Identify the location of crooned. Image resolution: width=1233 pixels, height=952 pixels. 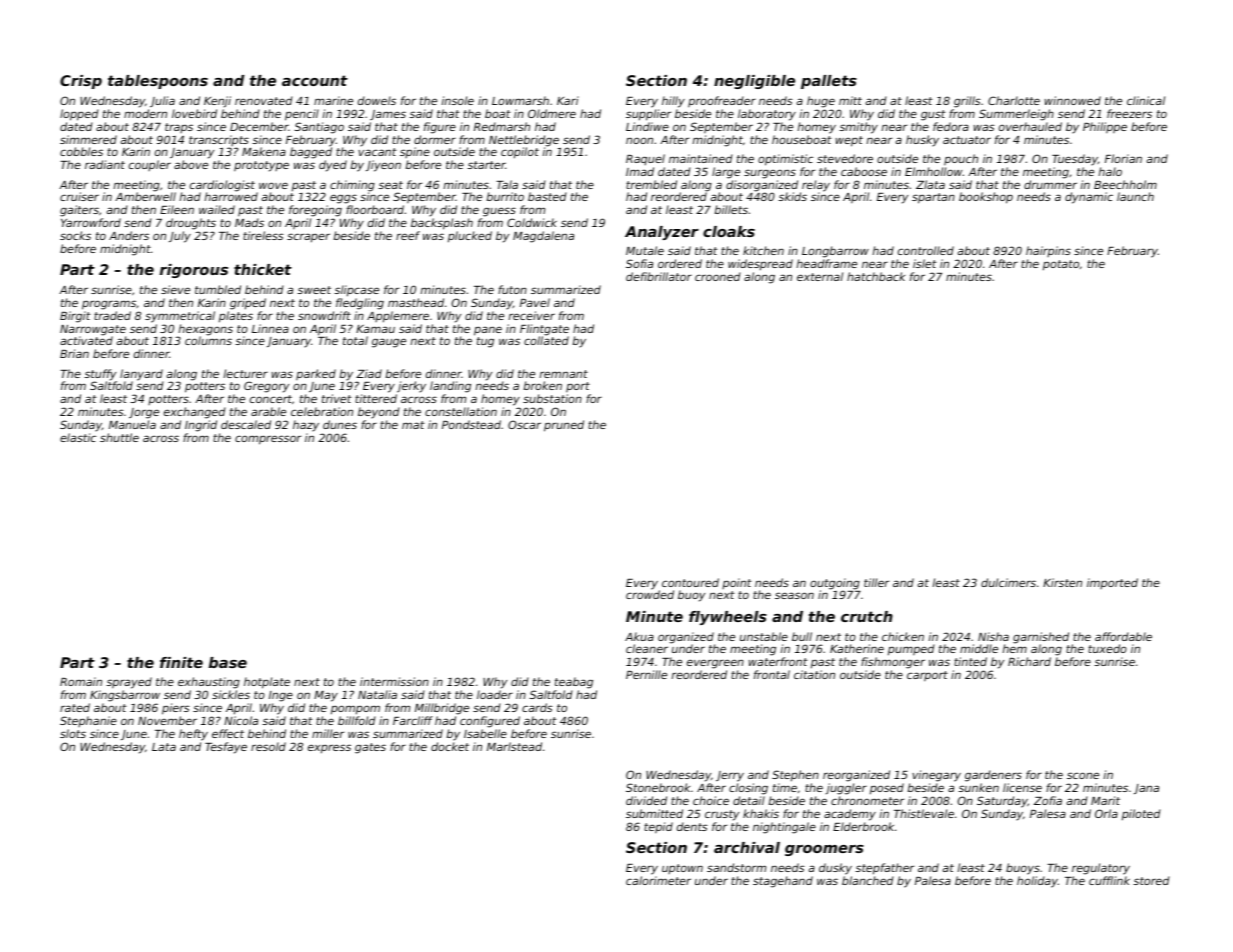
(718, 276).
